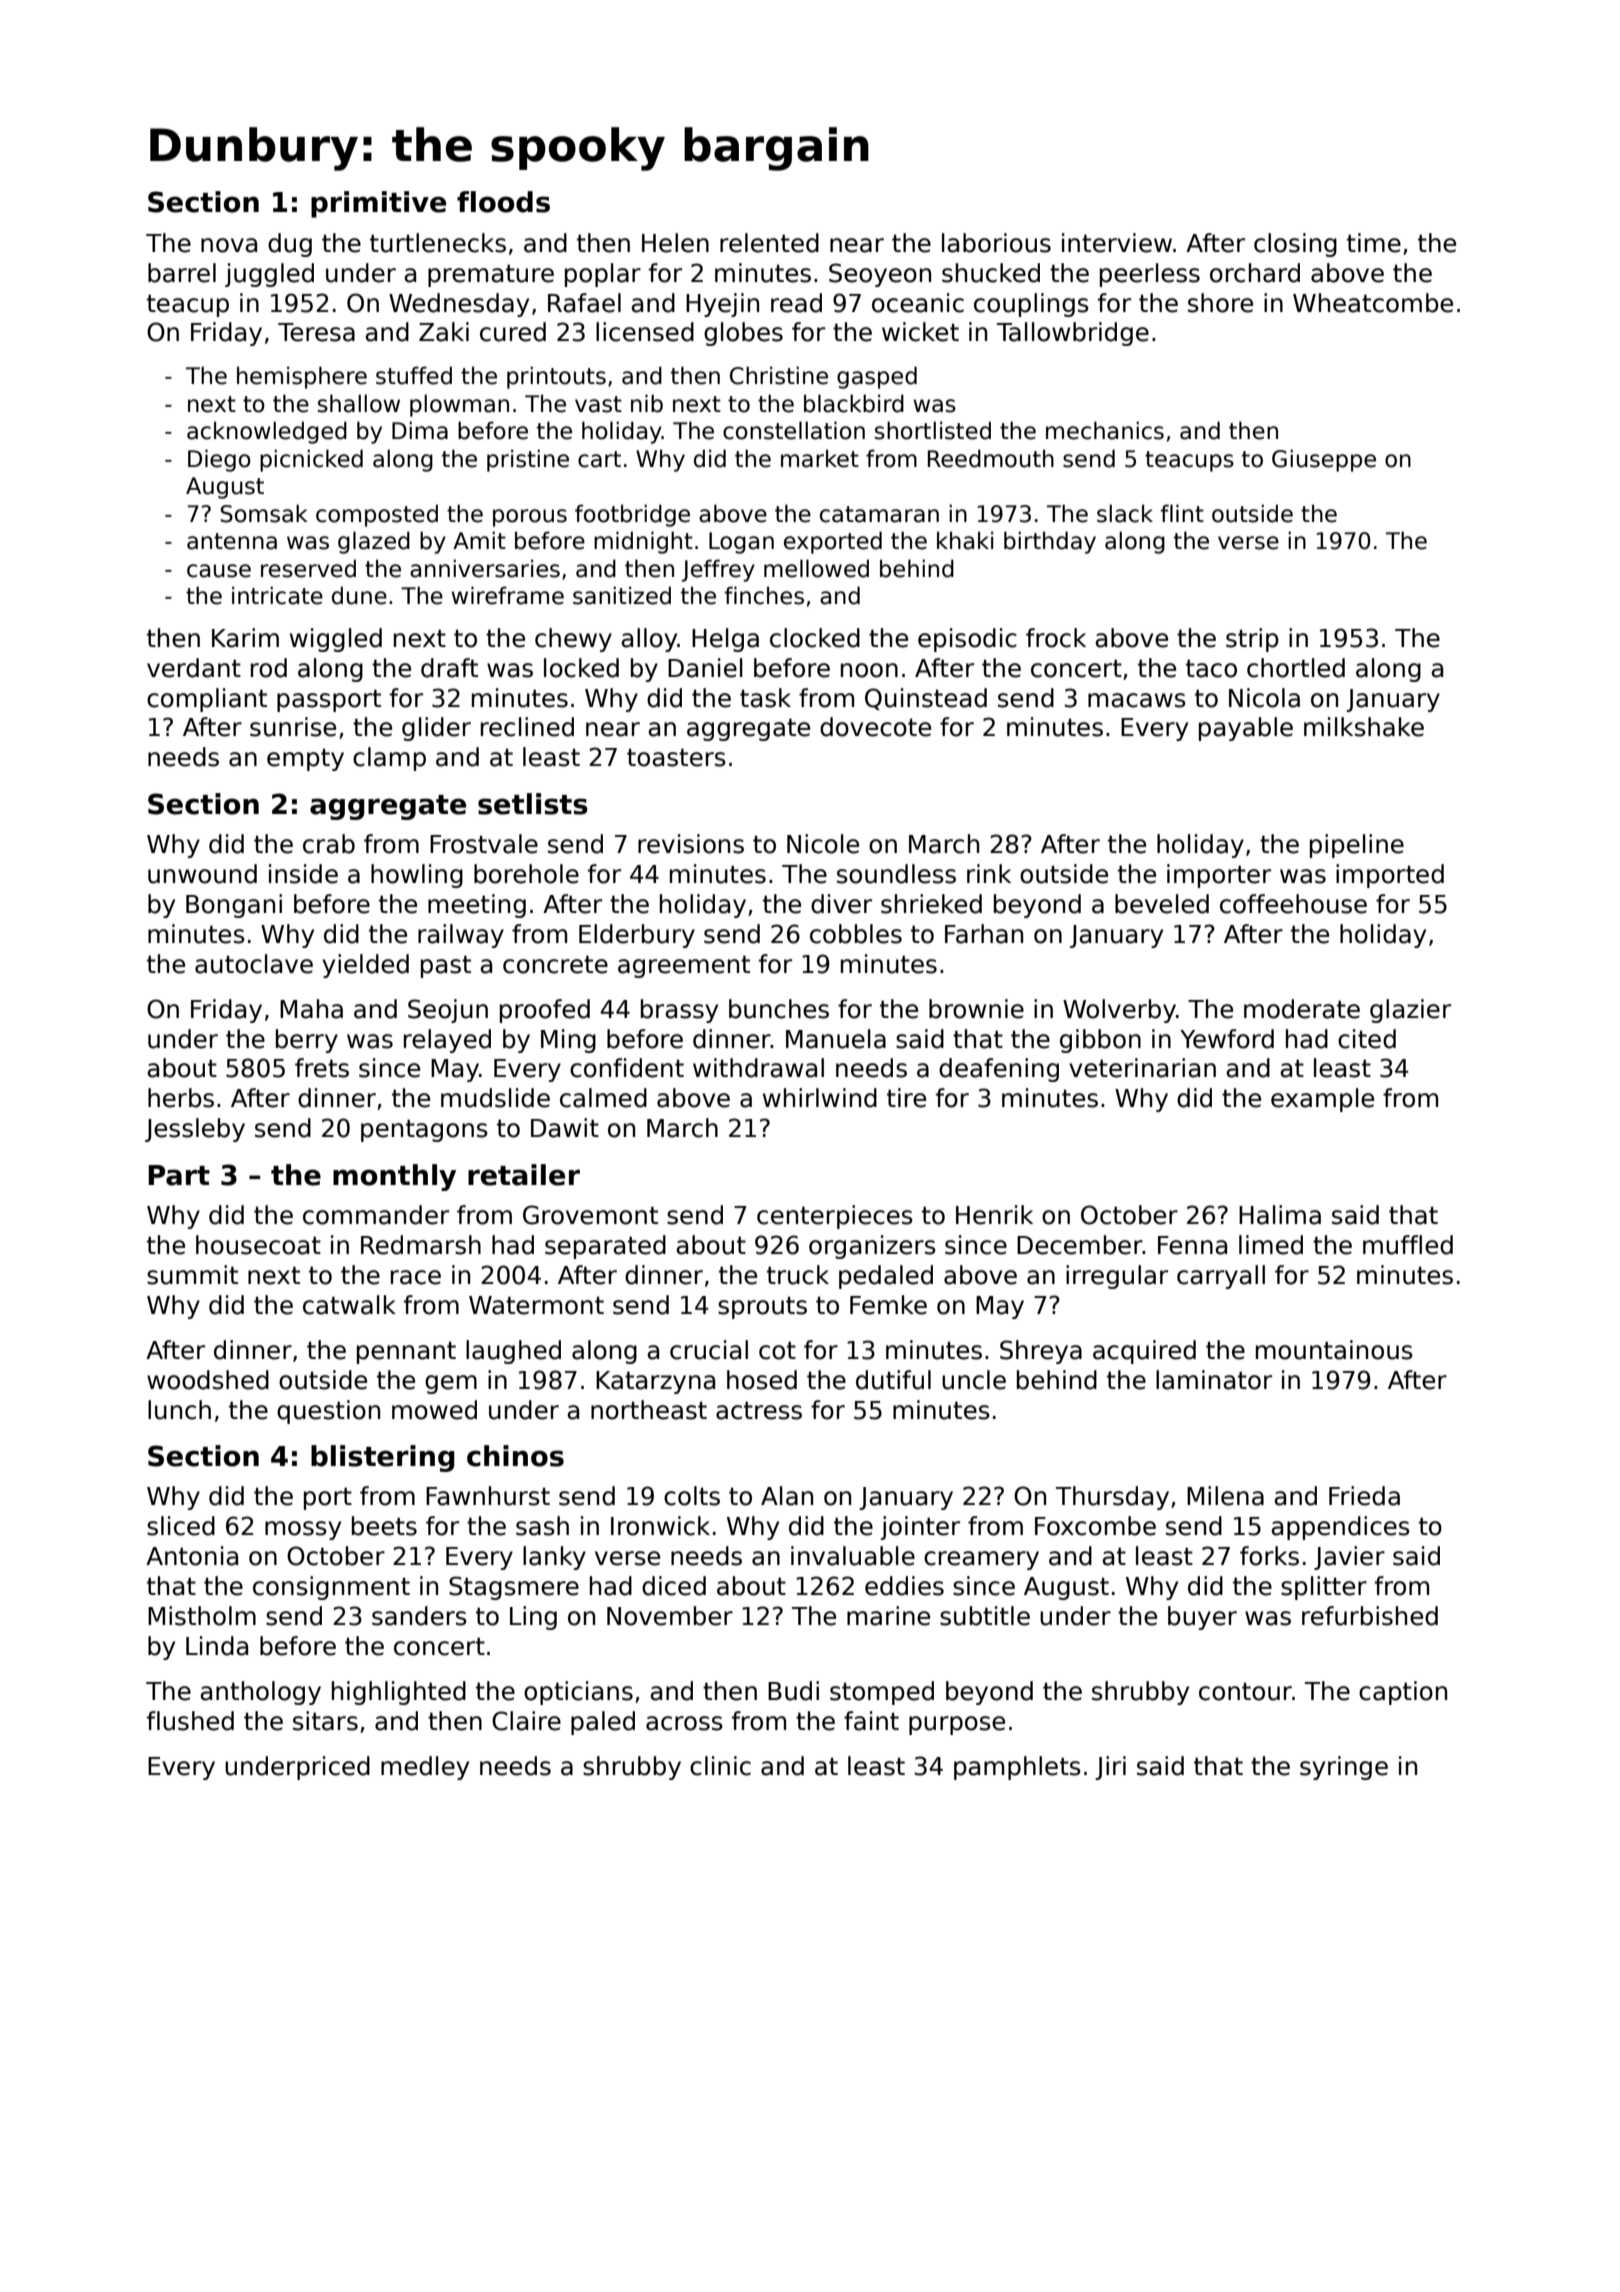 The image size is (1620, 2292). Describe the element at coordinates (495, 1098) in the page. I see `mudslide` at that location.
